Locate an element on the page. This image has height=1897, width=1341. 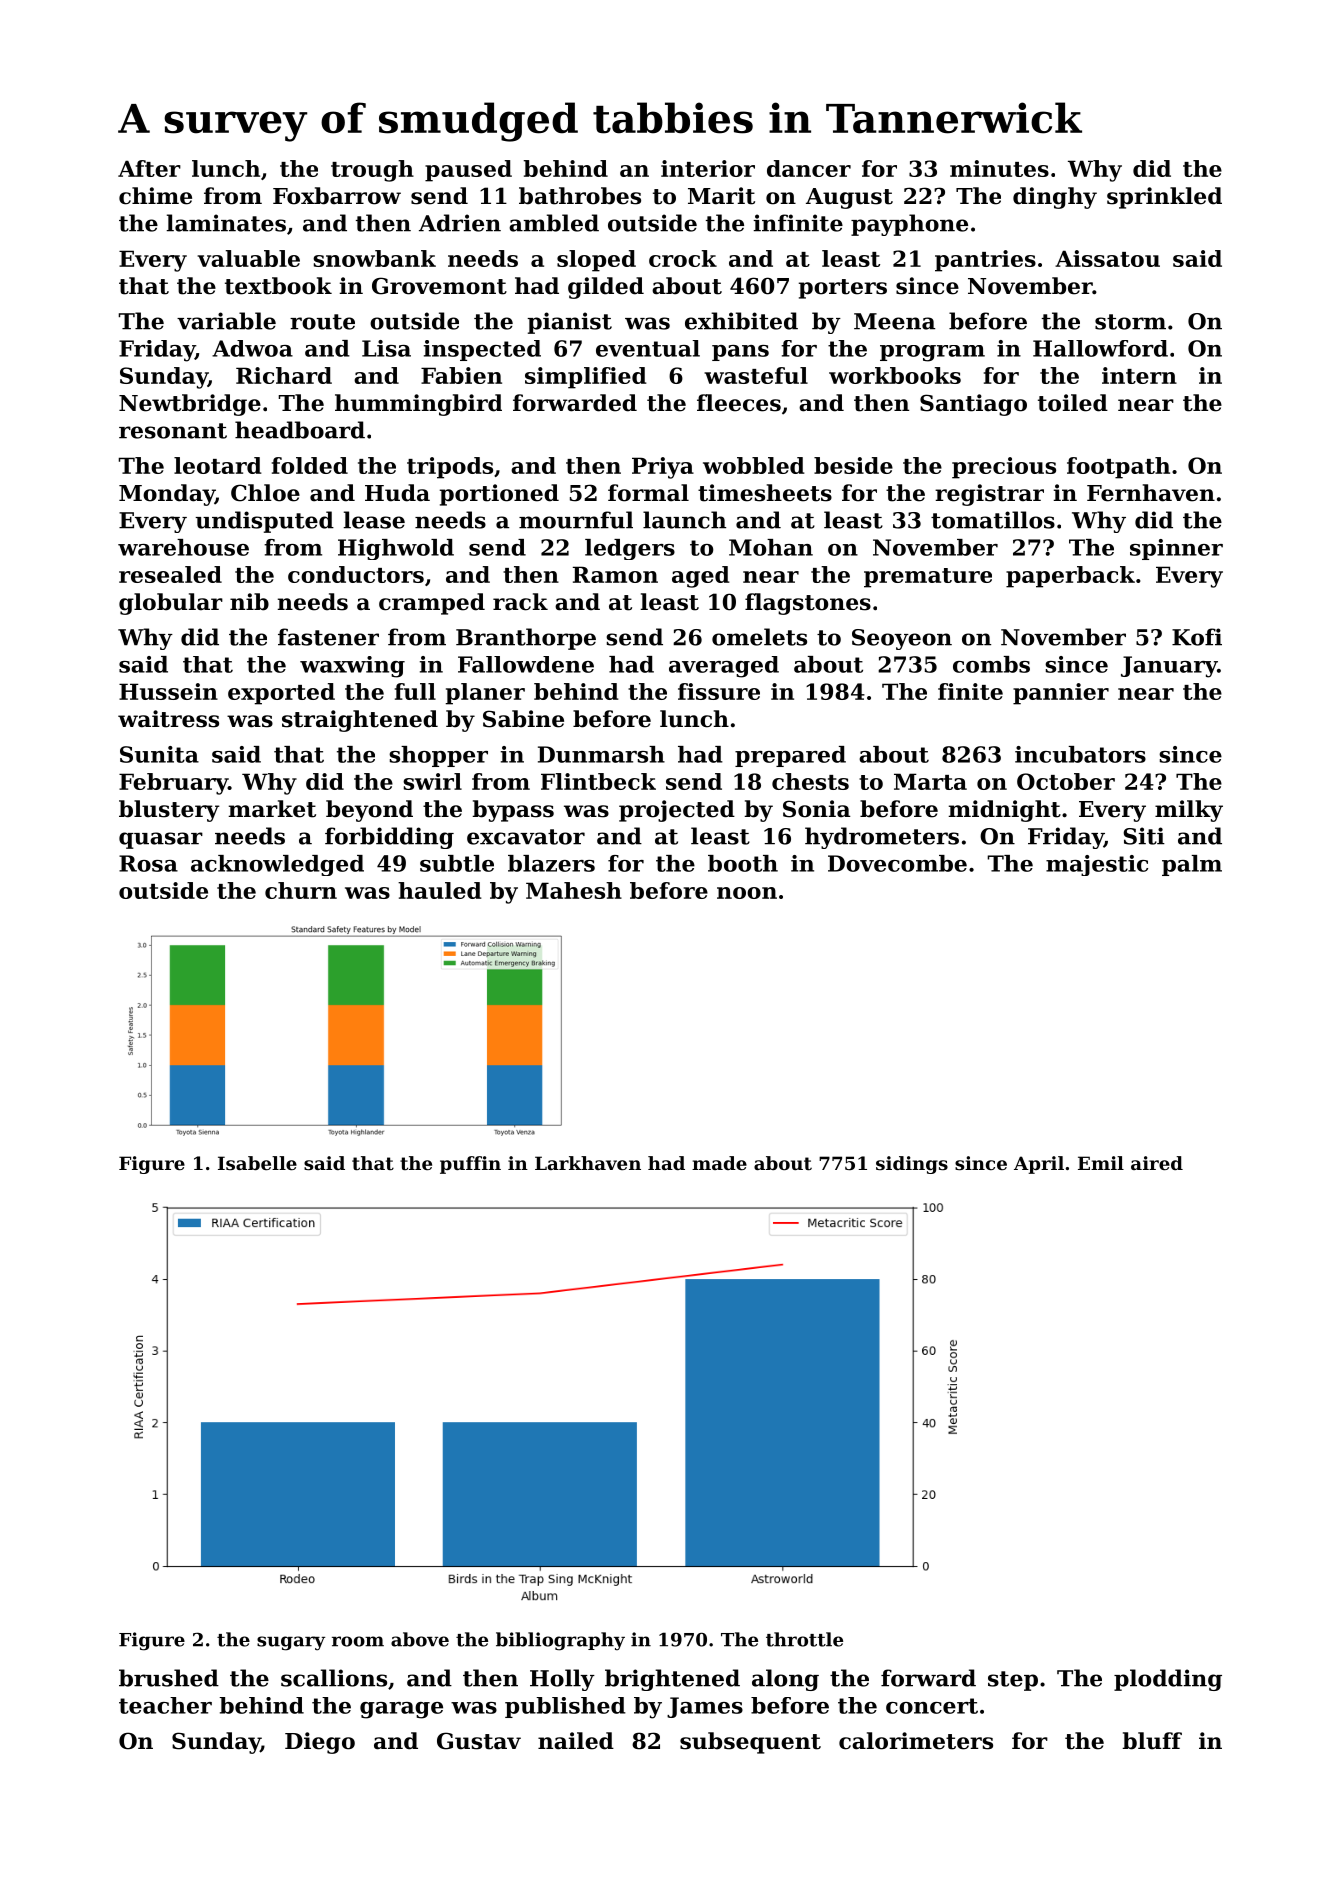
After is located at coordinates (149, 168).
